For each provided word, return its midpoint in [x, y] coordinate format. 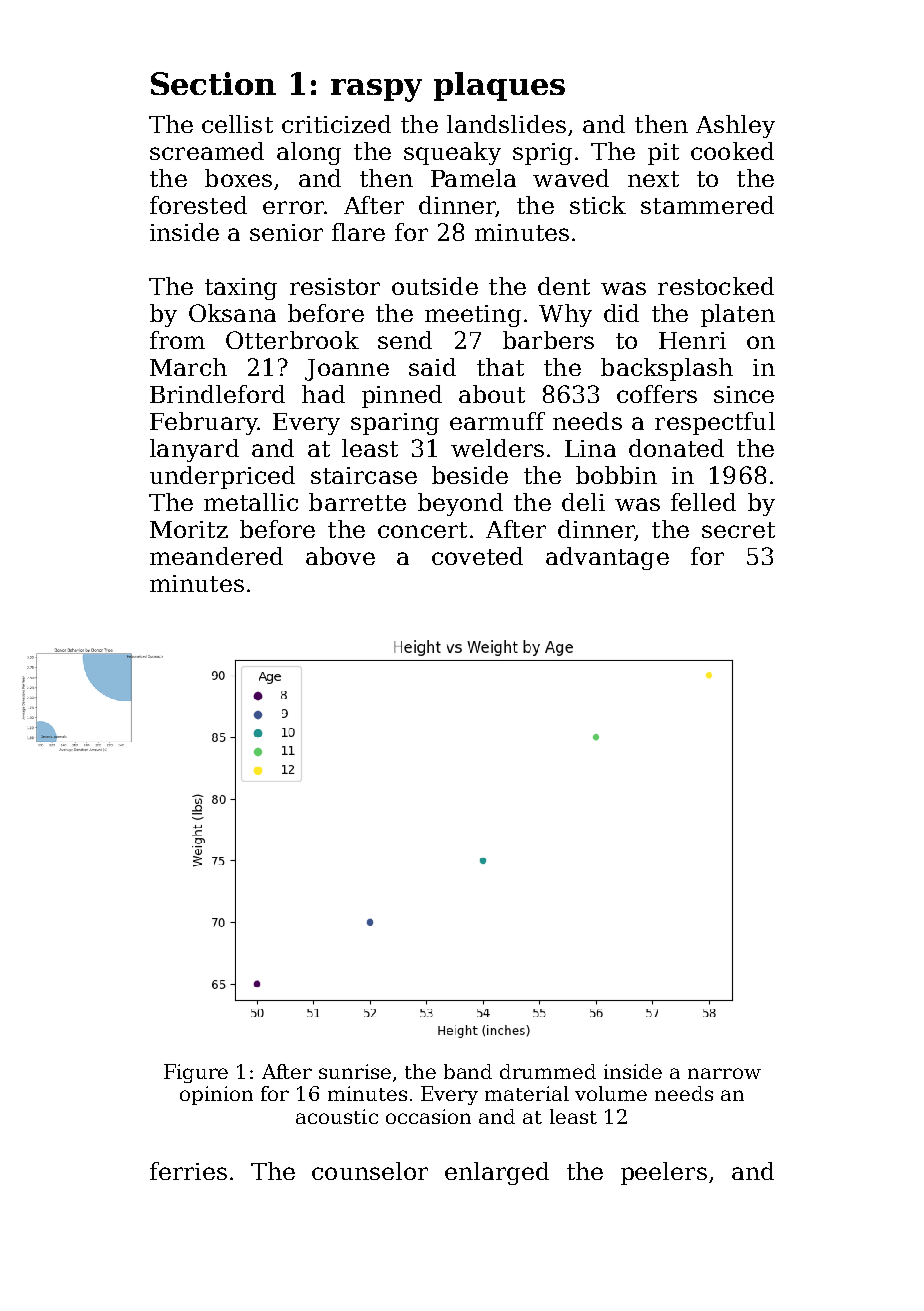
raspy [376, 90]
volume [611, 1093]
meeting [473, 316]
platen [738, 315]
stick [598, 205]
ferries [188, 1171]
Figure [196, 1073]
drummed [548, 1071]
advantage [607, 558]
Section [213, 83]
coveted [477, 556]
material [527, 1093]
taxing [241, 289]
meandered [216, 556]
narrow [724, 1073]
